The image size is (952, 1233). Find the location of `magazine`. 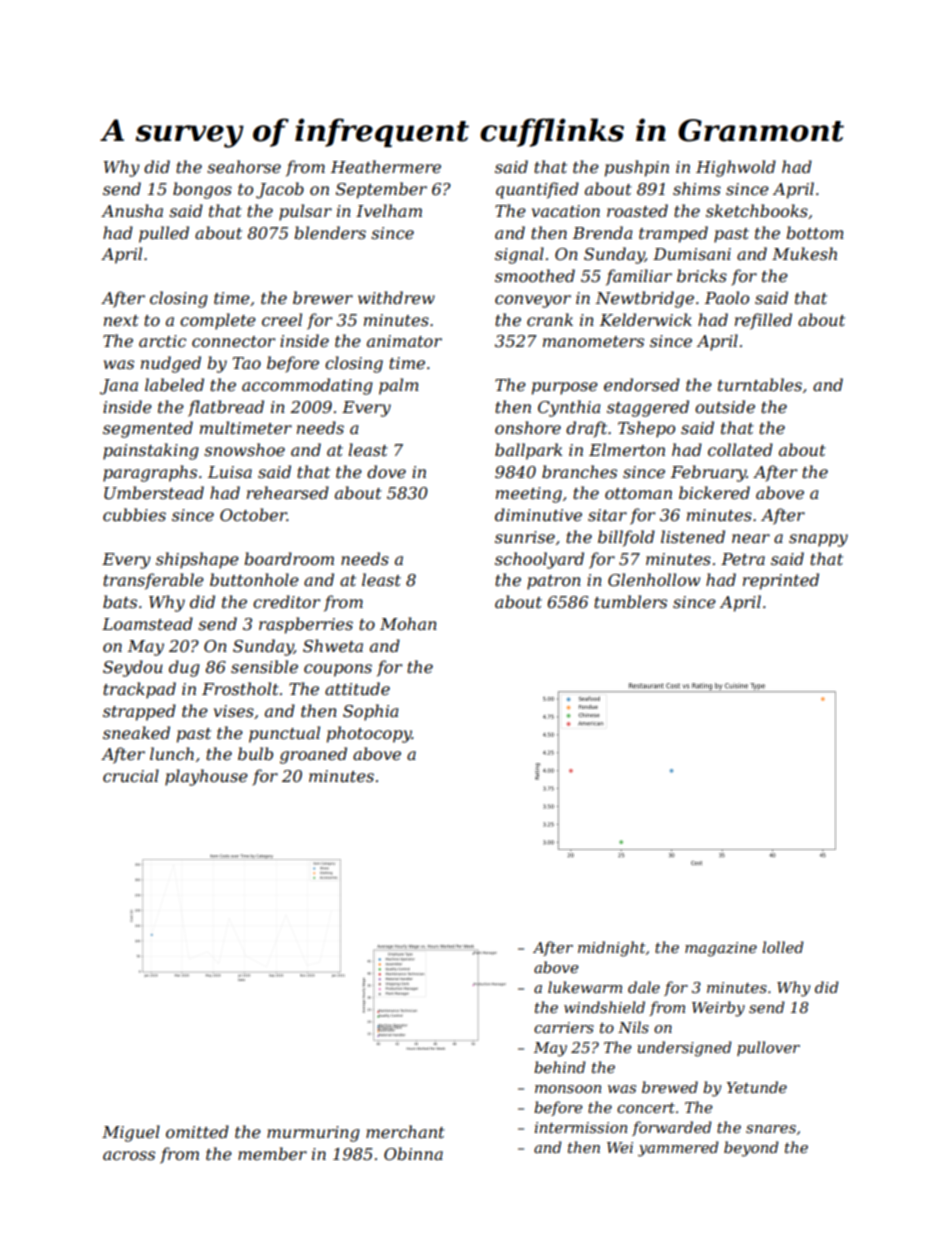

magazine is located at coordinates (721, 949).
